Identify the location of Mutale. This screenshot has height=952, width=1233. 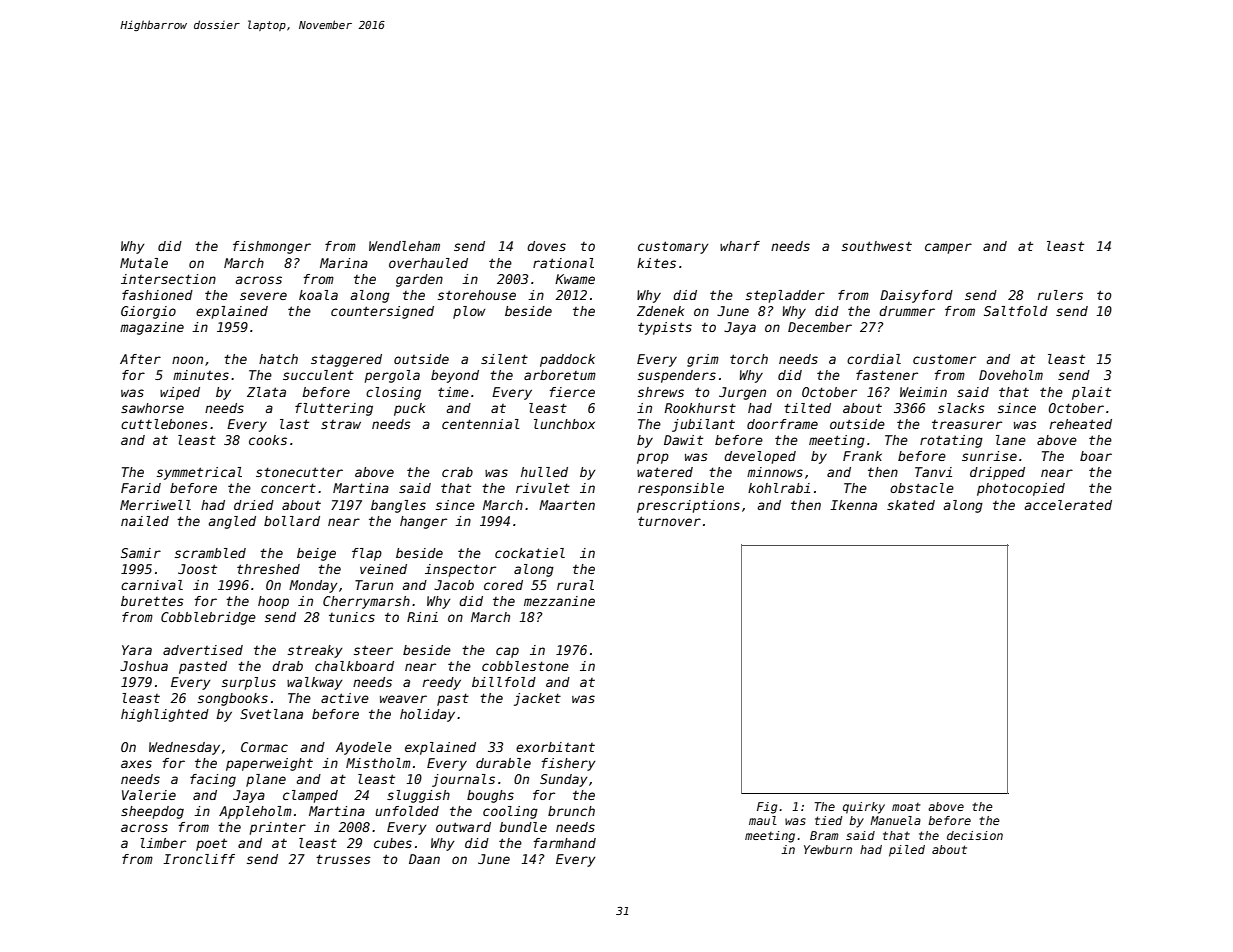
(144, 263).
